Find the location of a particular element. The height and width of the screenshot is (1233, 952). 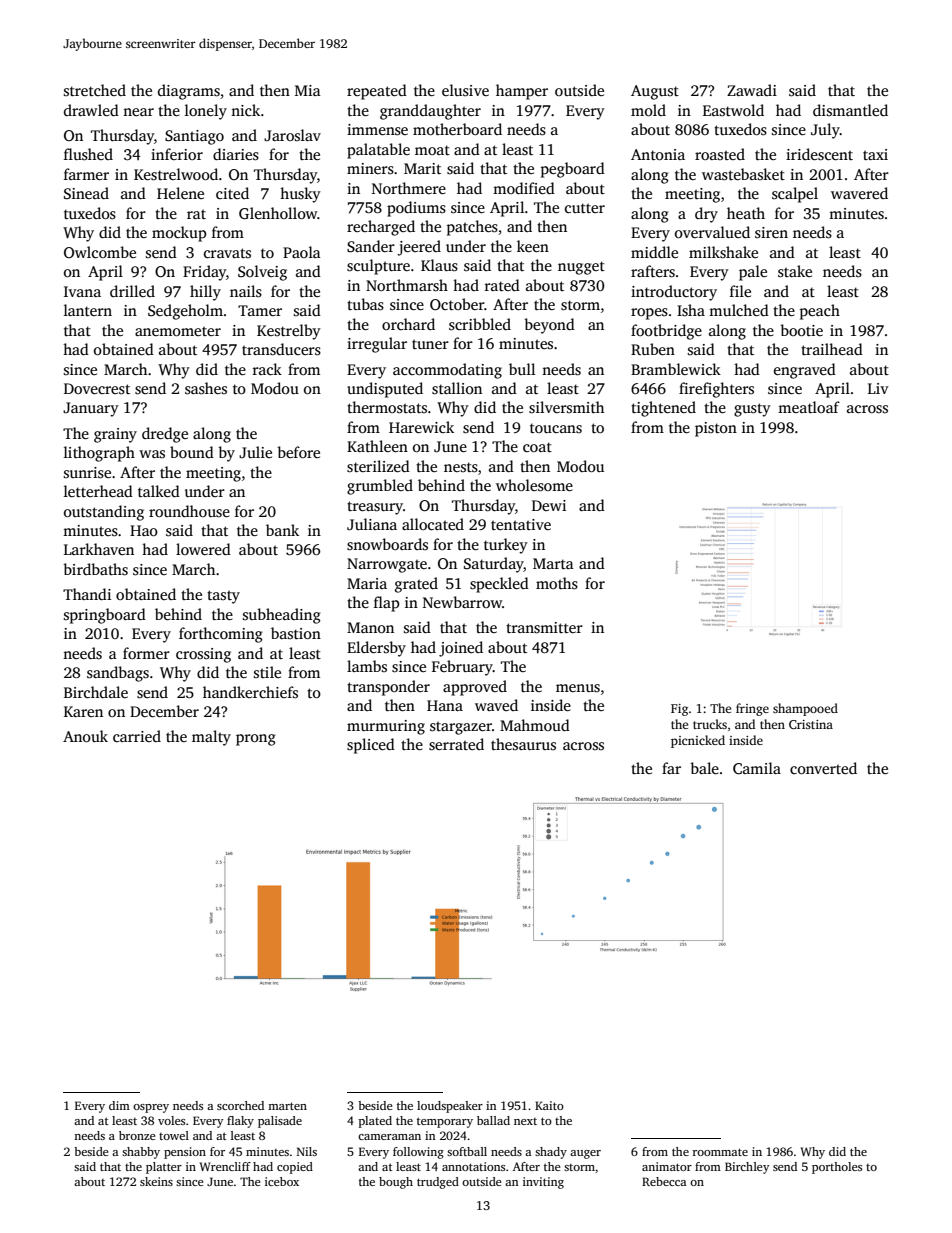

copied is located at coordinates (295, 1168).
